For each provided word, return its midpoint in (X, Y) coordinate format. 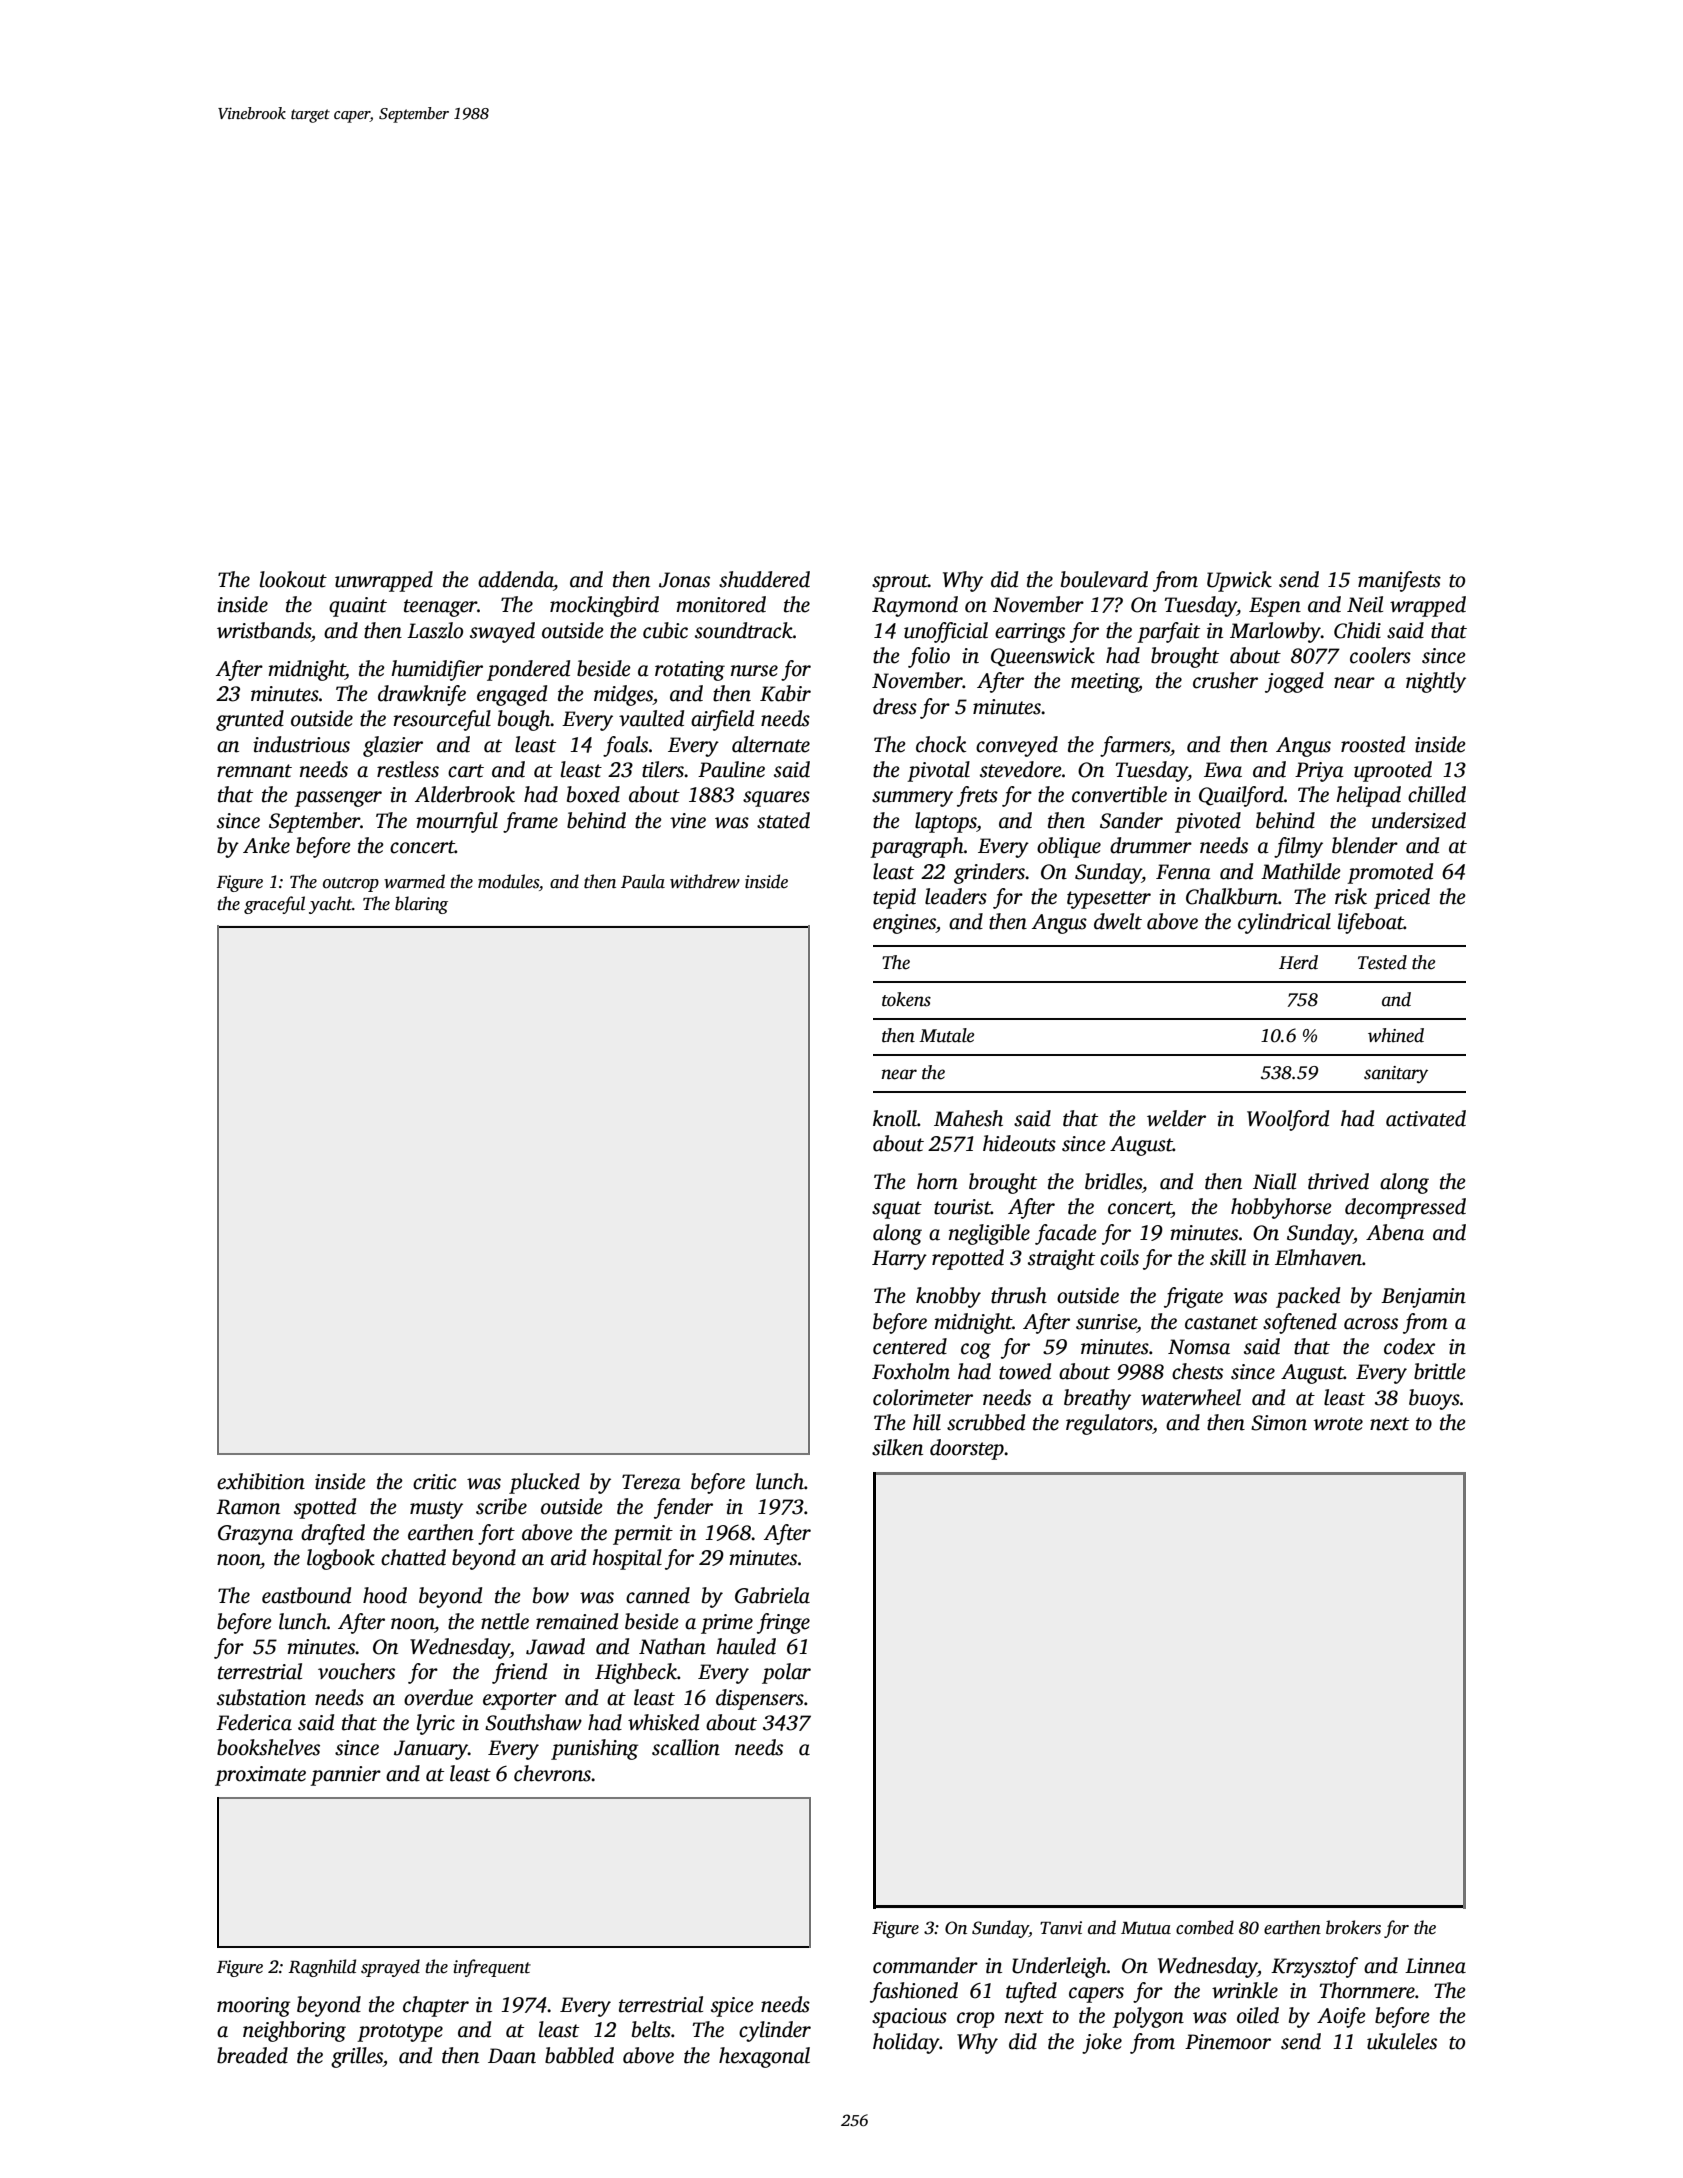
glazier (393, 746)
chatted (413, 1557)
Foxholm (911, 1371)
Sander (1131, 820)
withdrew (705, 881)
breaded (252, 2055)
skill (1228, 1257)
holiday (906, 2043)
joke (1102, 2043)
